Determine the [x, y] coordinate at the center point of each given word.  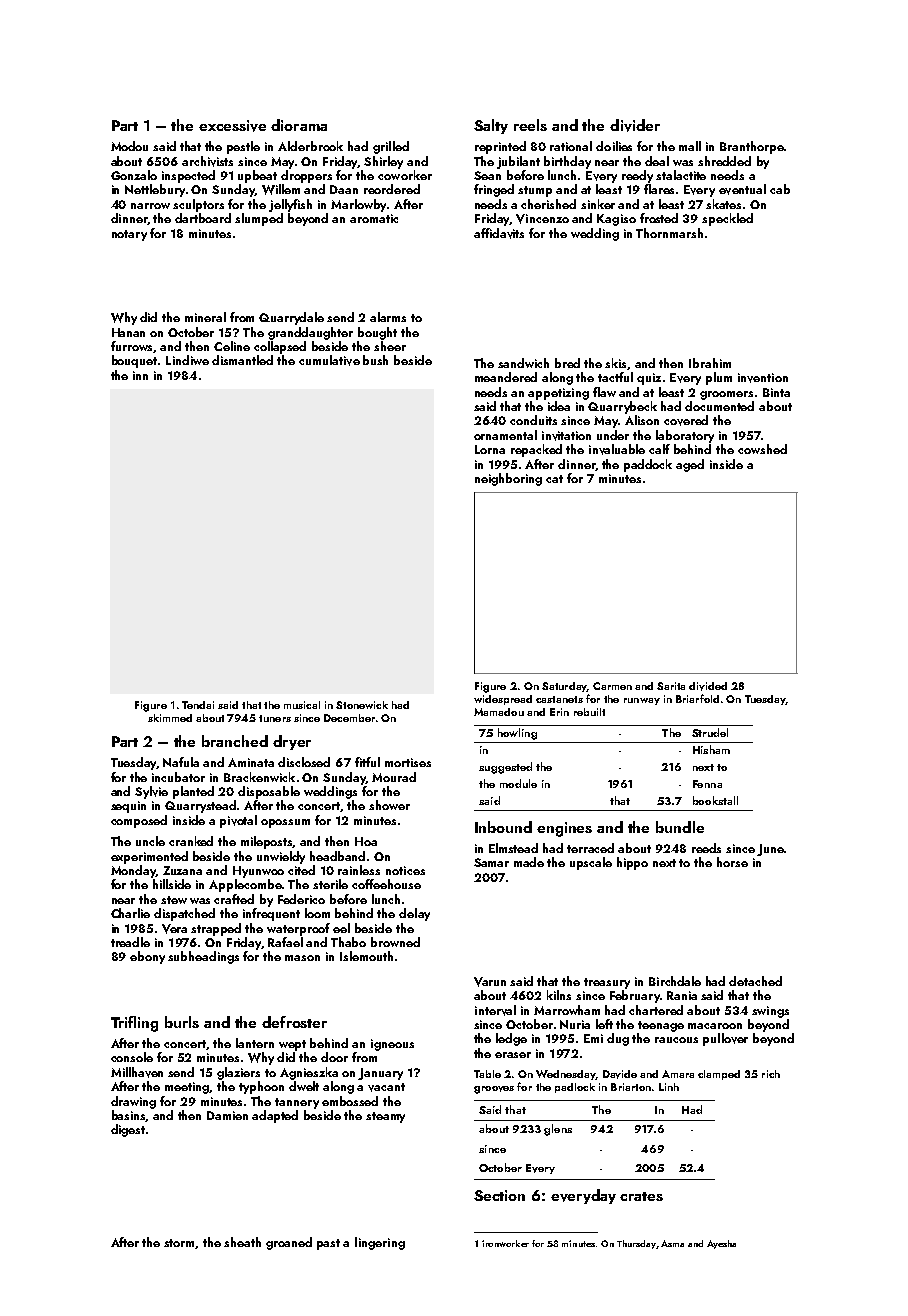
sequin [128, 807]
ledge [511, 1039]
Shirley [383, 162]
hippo [632, 863]
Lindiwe [187, 360]
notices [405, 870]
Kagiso [616, 220]
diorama [299, 125]
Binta [776, 392]
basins [129, 1116]
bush [375, 360]
